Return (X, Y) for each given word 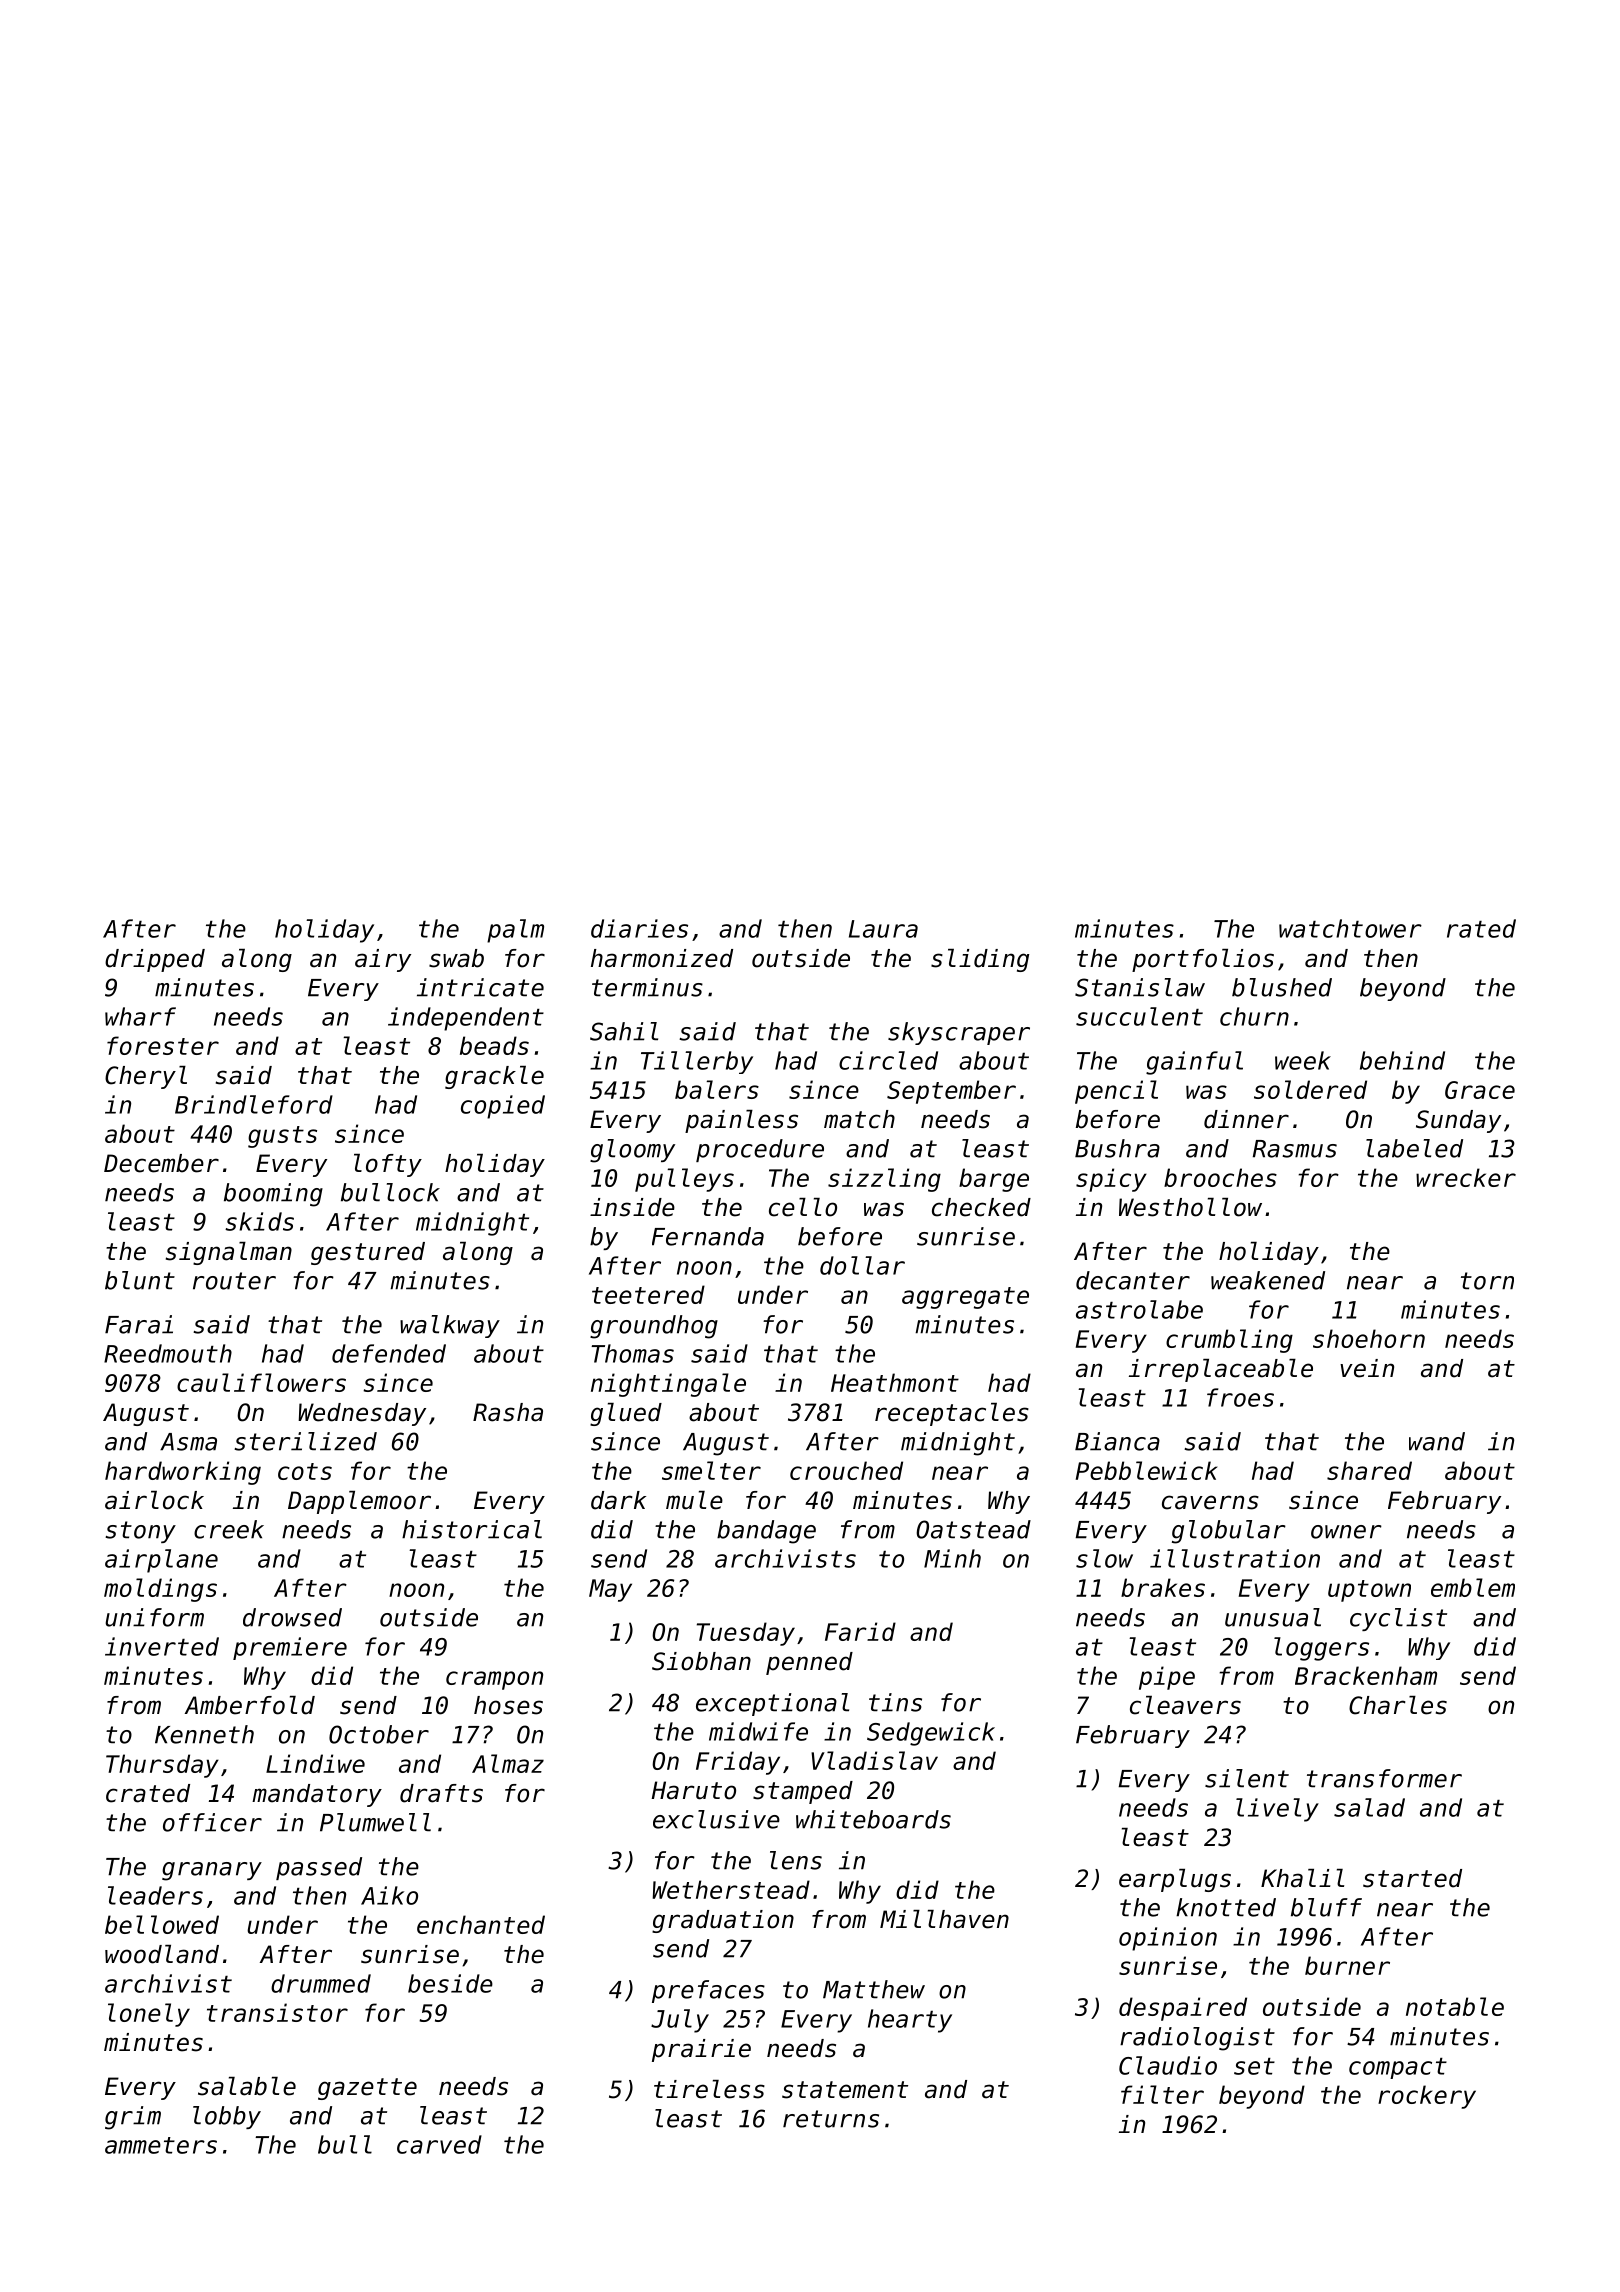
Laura (883, 929)
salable (247, 2086)
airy (383, 960)
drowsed (292, 1617)
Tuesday (746, 1634)
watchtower (1350, 928)
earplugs (1175, 1880)
